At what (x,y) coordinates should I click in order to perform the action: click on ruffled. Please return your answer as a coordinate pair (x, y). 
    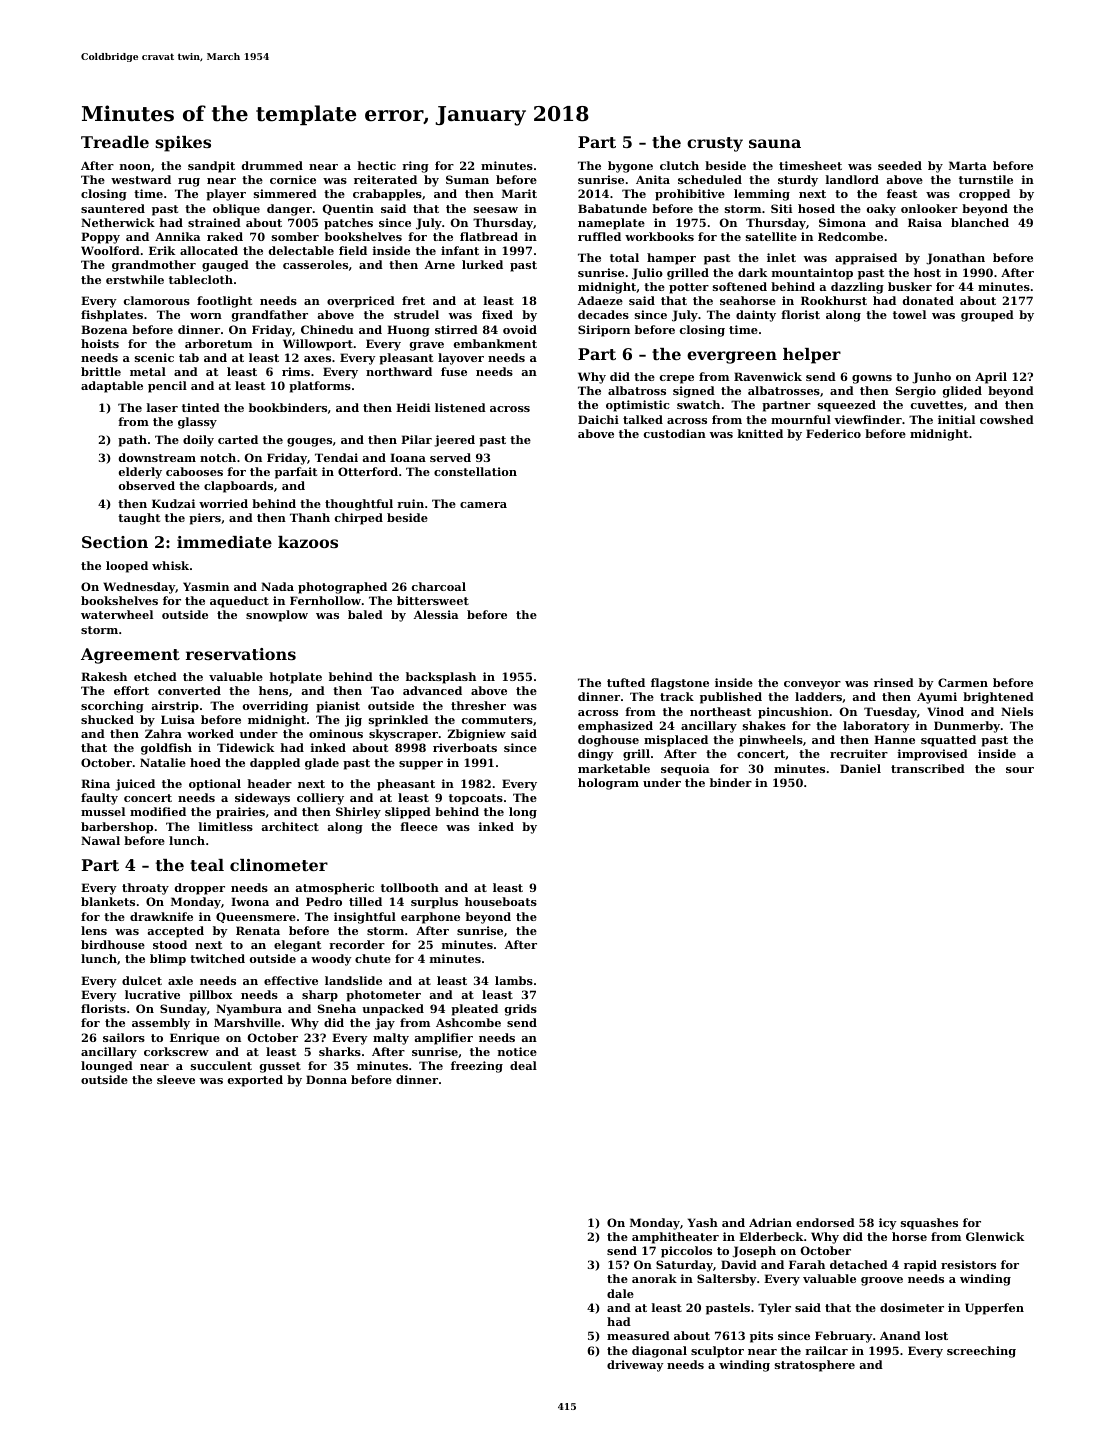
    Looking at the image, I should click on (599, 236).
